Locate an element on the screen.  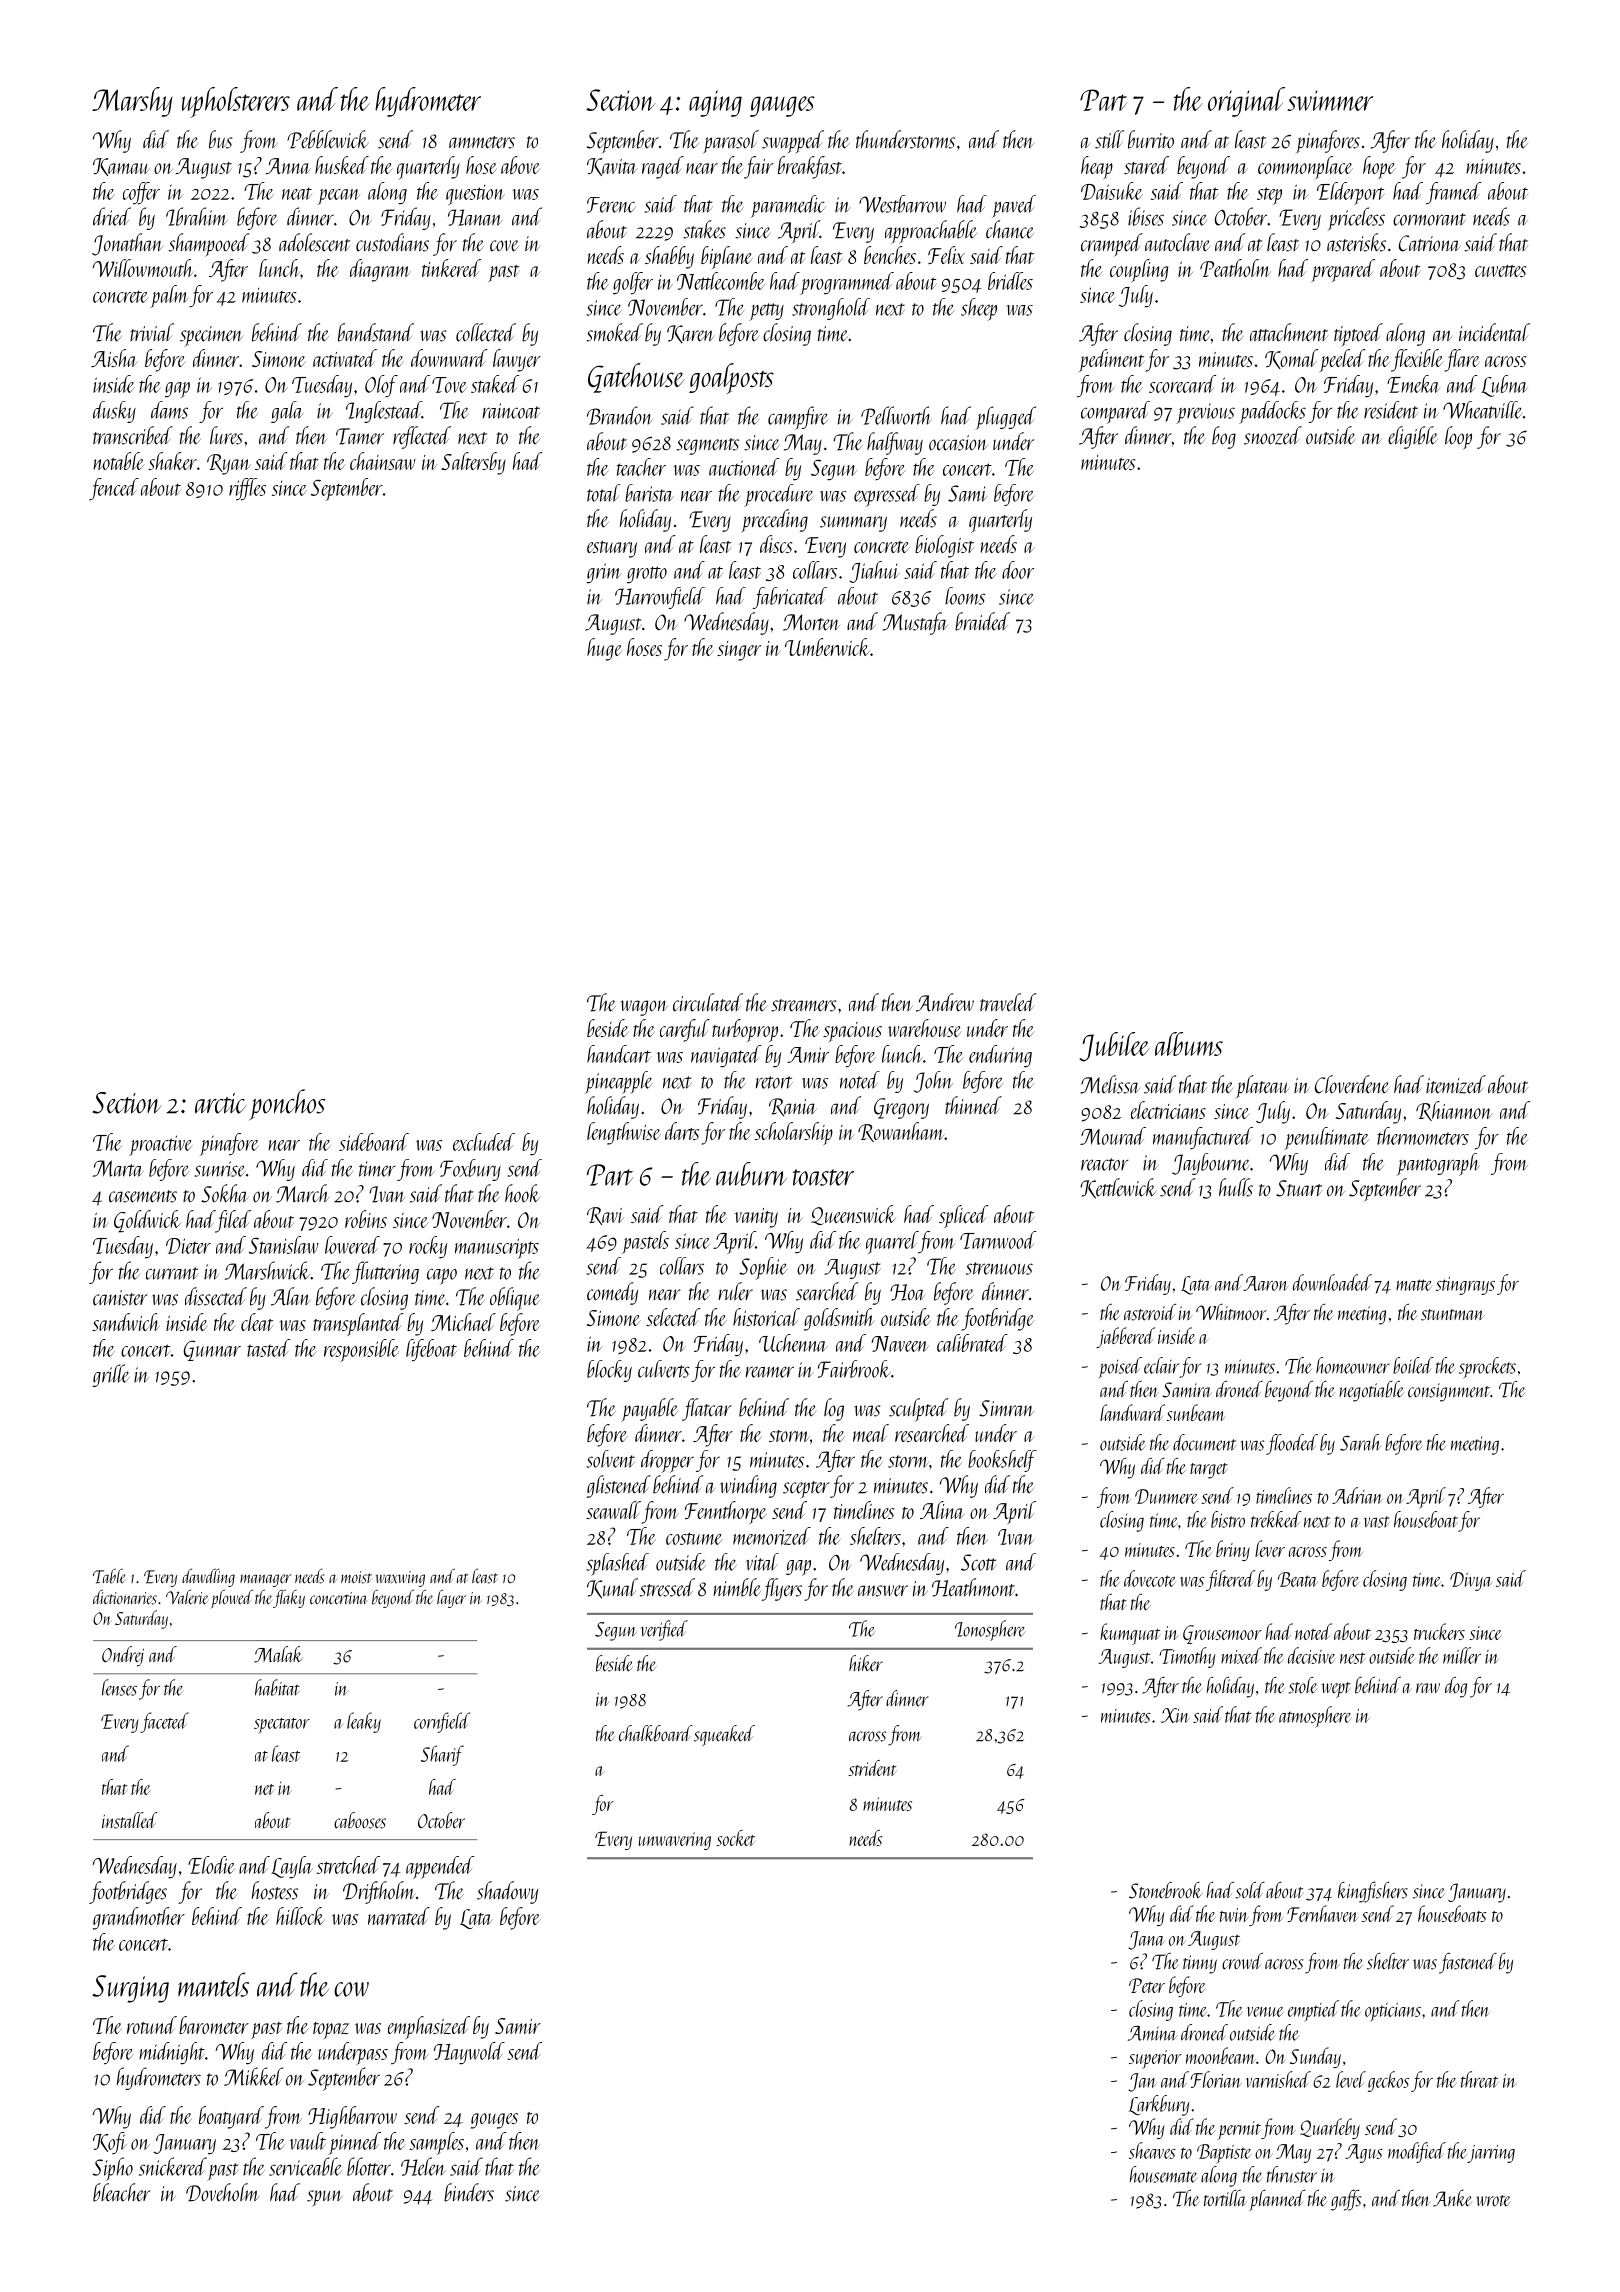
consignment is located at coordinates (1449, 1392).
